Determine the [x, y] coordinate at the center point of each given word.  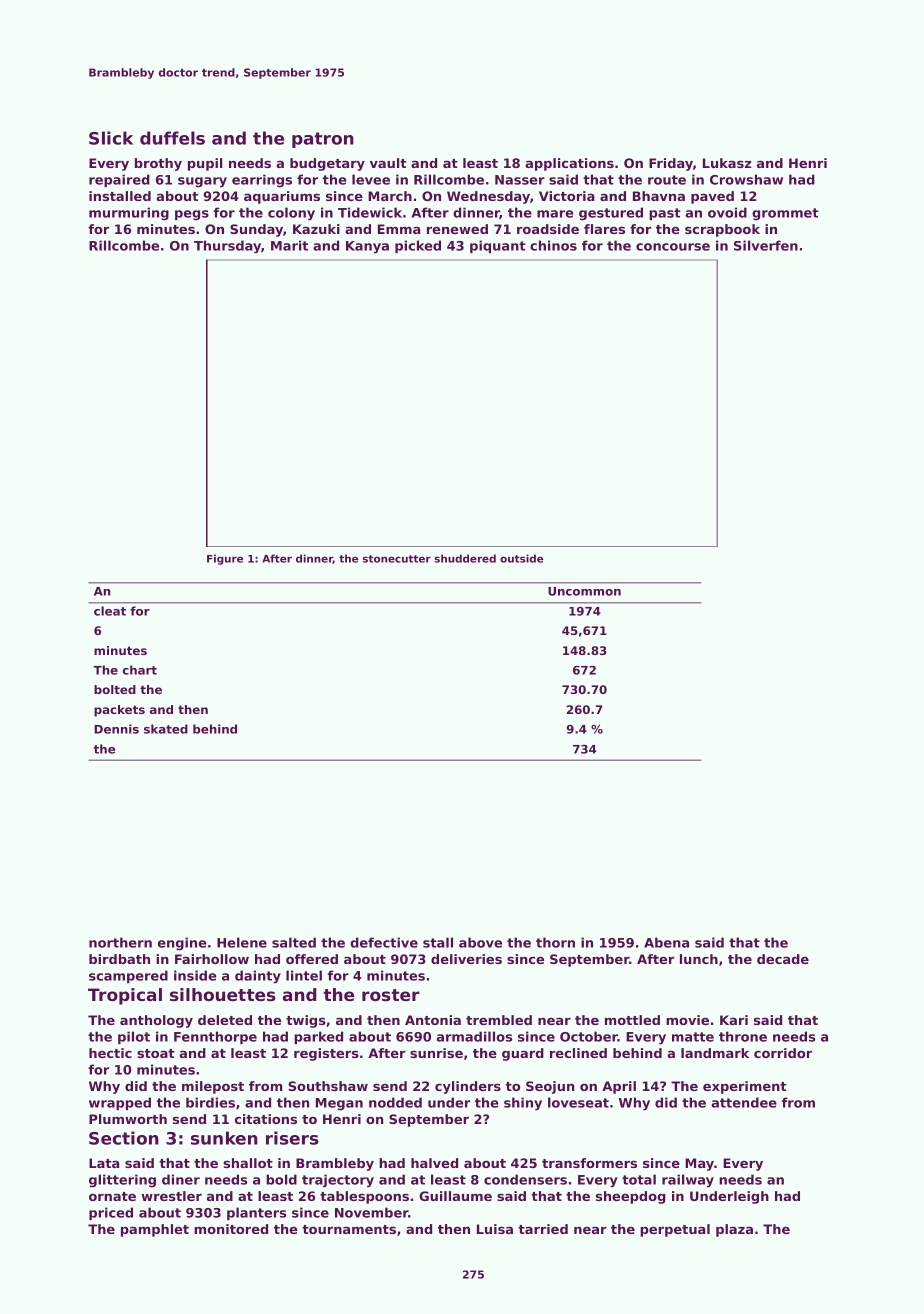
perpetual [675, 1230]
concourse [673, 247]
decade [783, 959]
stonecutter [397, 559]
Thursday [227, 247]
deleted [225, 1020]
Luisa [495, 1229]
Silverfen [766, 245]
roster [391, 995]
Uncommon [584, 591]
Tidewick [370, 212]
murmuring [129, 214]
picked [418, 246]
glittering [122, 1181]
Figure [225, 559]
